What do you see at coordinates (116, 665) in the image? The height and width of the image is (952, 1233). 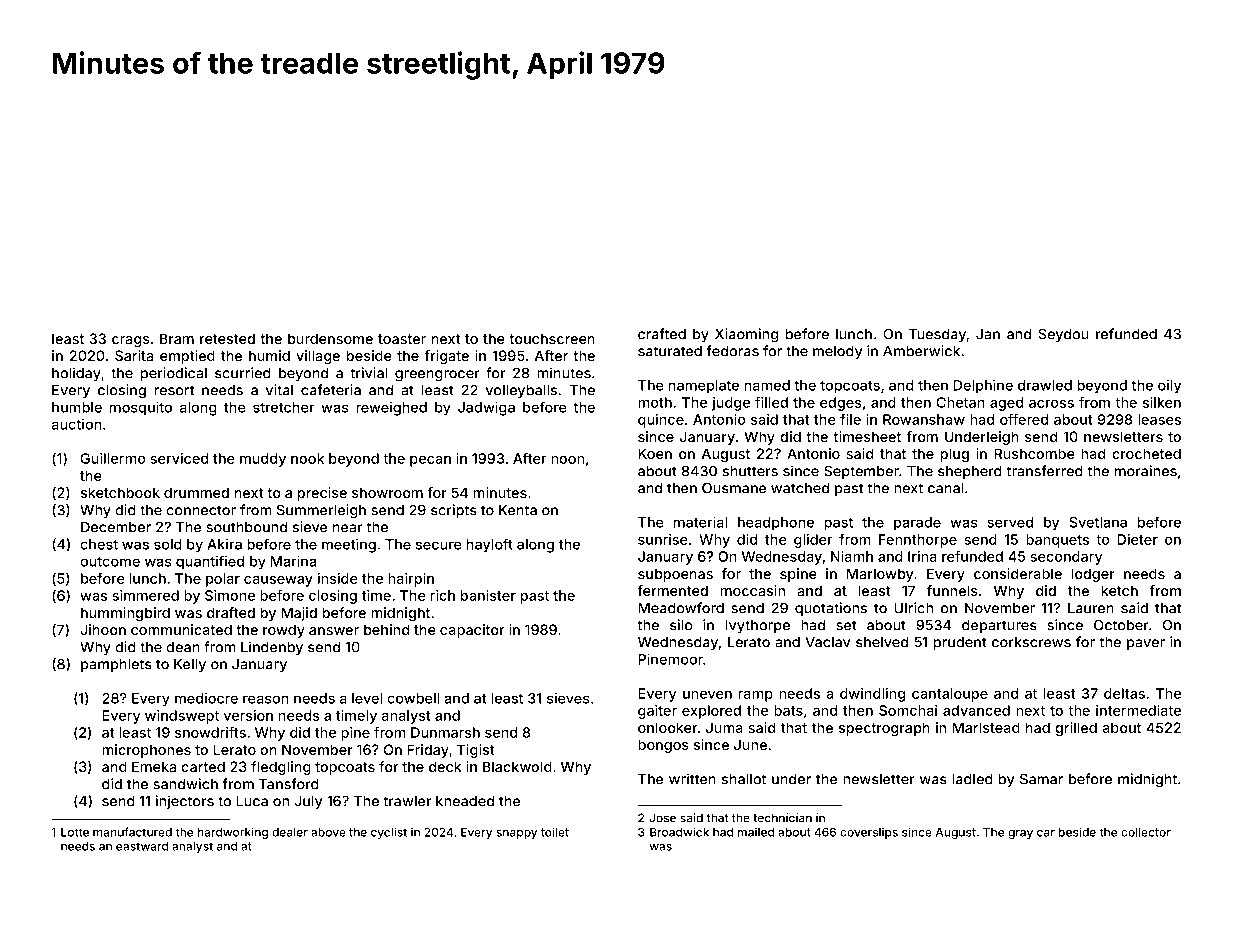 I see `pamphlets` at bounding box center [116, 665].
